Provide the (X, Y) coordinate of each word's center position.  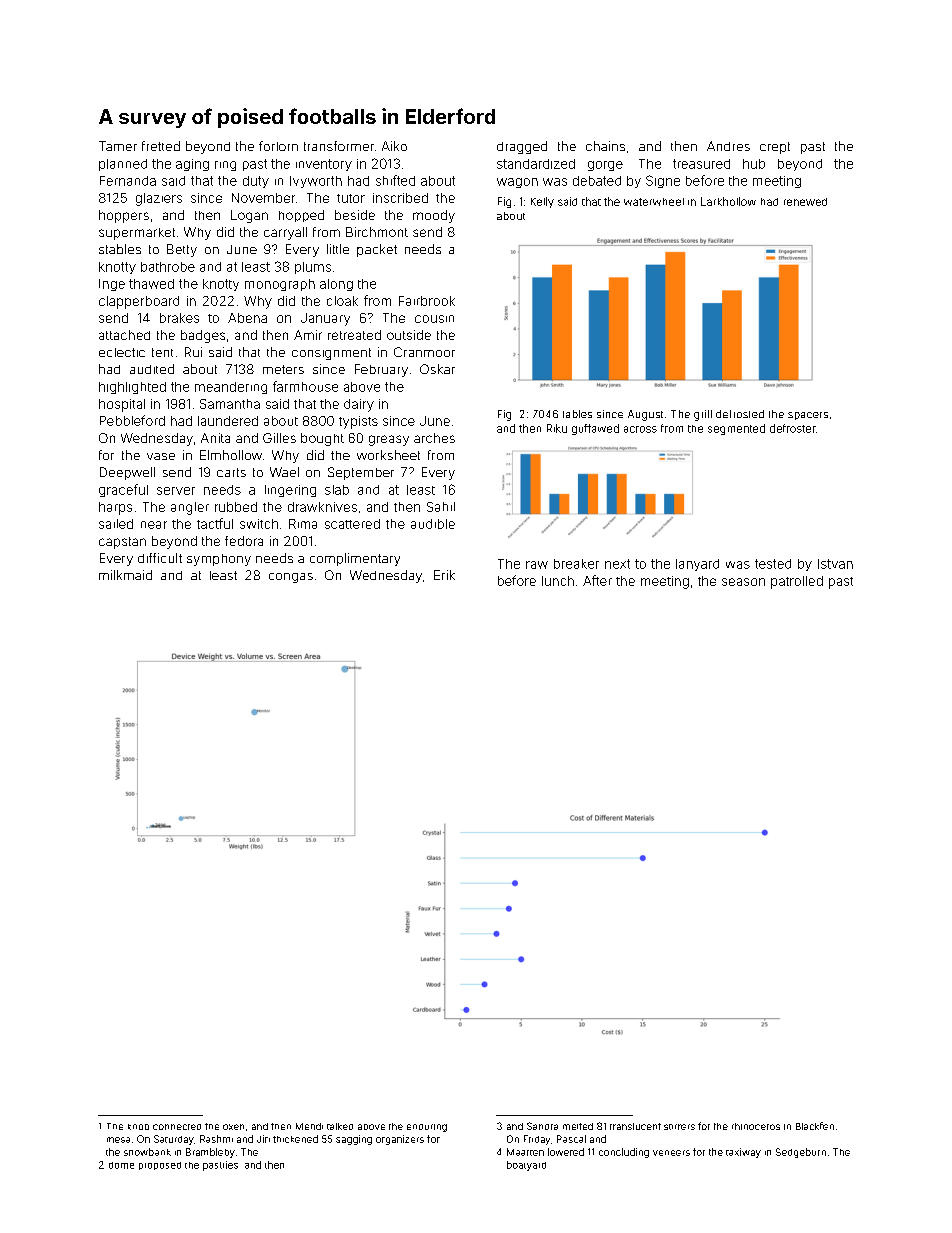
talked (340, 1126)
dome (121, 1165)
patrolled (797, 582)
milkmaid (125, 575)
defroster (793, 428)
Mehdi (309, 1126)
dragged (522, 147)
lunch (558, 581)
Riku (557, 428)
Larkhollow (728, 201)
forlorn (278, 146)
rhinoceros (756, 1126)
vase (161, 456)
